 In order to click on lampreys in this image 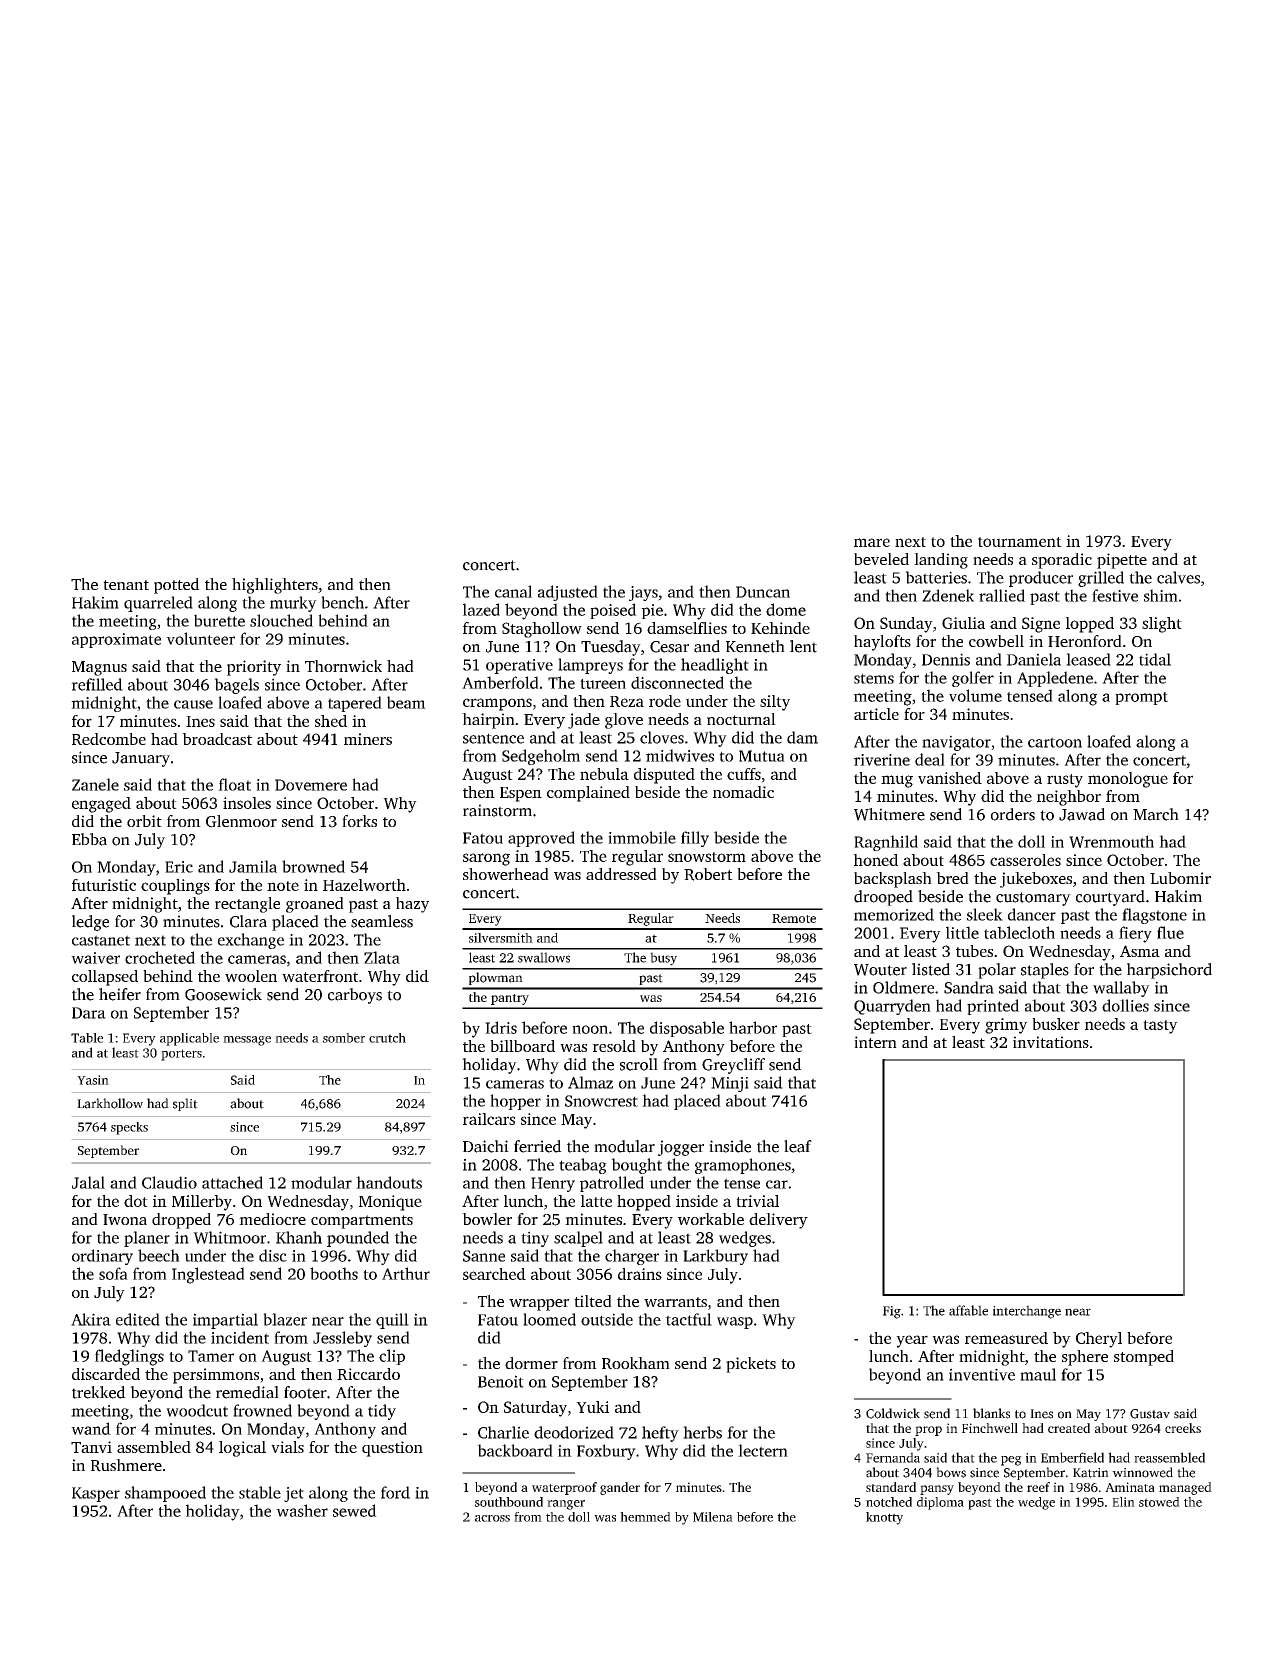, I will do `click(590, 666)`.
